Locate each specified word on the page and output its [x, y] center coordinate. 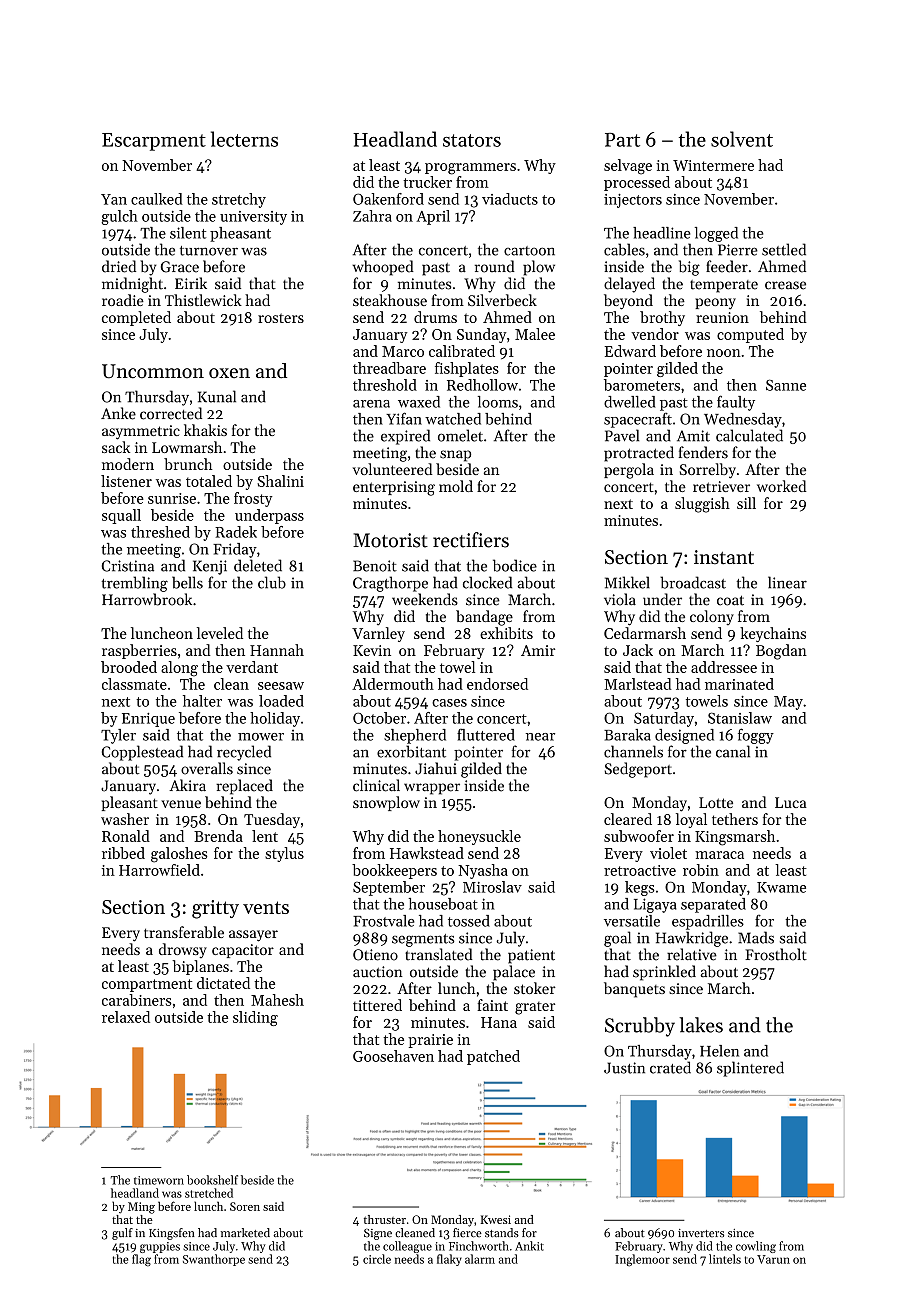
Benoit [375, 566]
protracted [639, 454]
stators [472, 140]
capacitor [243, 951]
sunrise [172, 498]
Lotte [716, 802]
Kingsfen [172, 1234]
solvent [742, 139]
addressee [724, 667]
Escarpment [154, 142]
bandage [484, 618]
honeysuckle [479, 837]
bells [187, 582]
